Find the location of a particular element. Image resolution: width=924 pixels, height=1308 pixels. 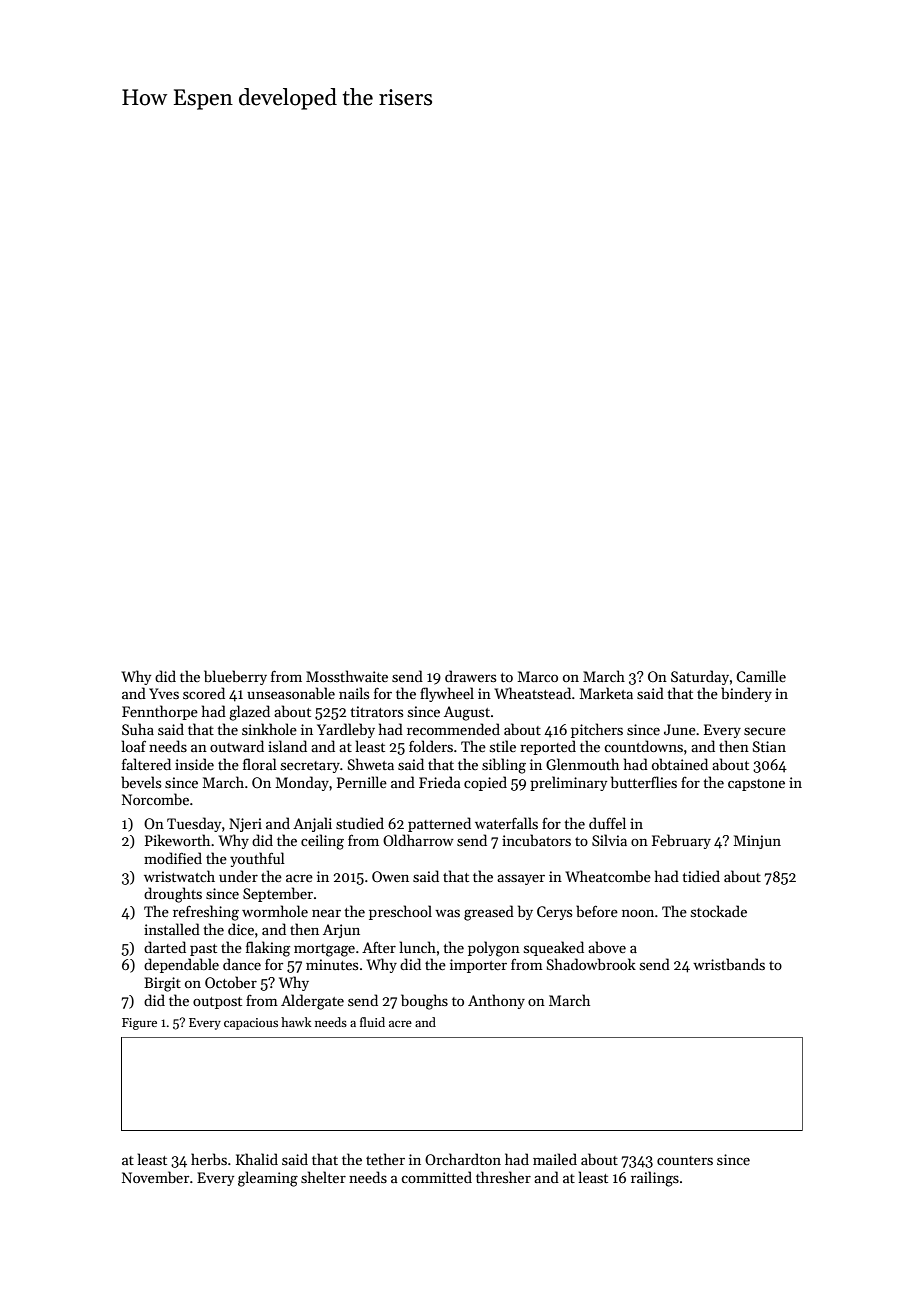

Camille is located at coordinates (761, 676).
